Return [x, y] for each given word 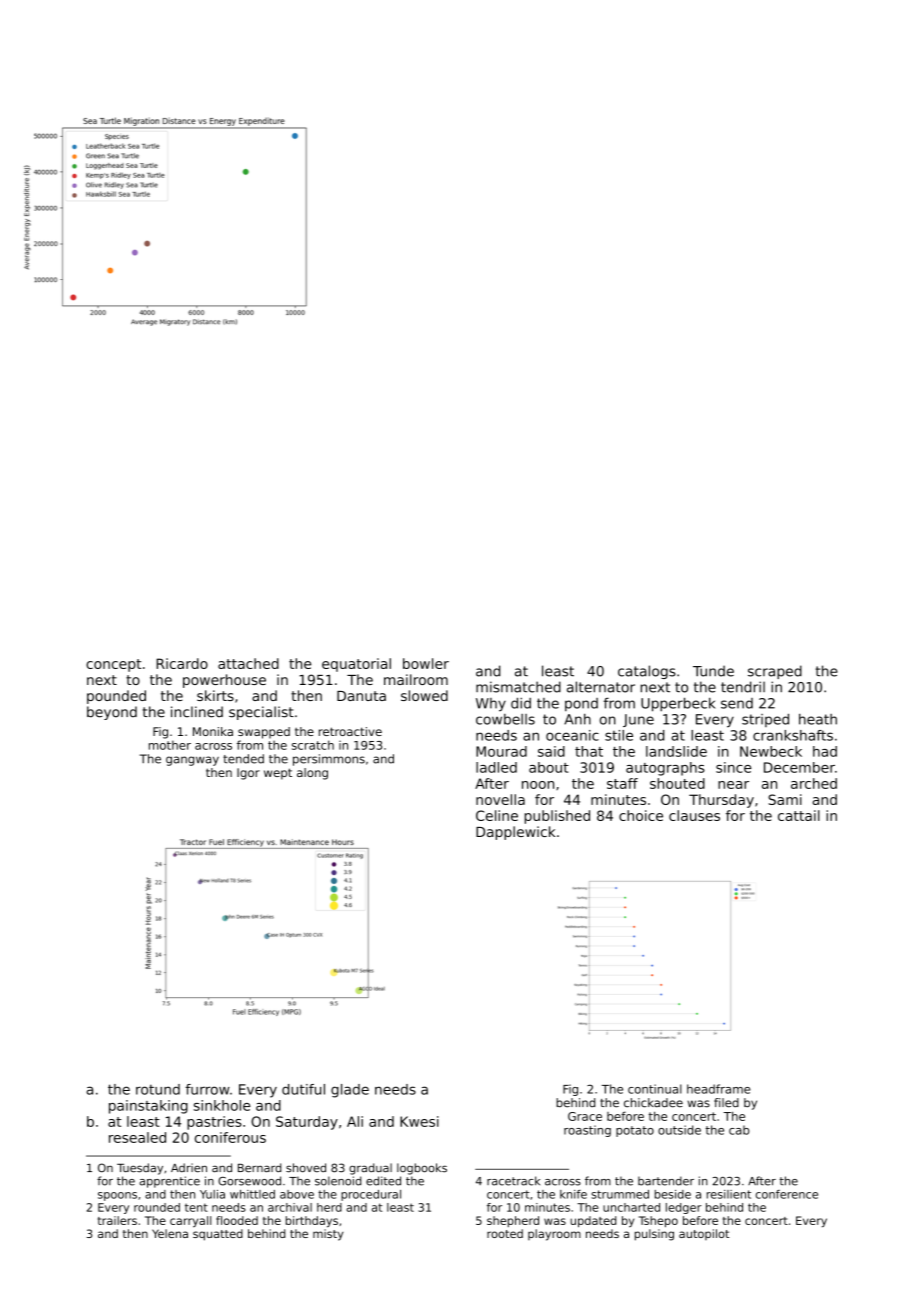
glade [350, 1091]
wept [278, 774]
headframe [719, 1089]
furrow [207, 1089]
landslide [676, 751]
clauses [694, 815]
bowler [426, 663]
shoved [306, 1168]
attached [248, 663]
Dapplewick [515, 833]
